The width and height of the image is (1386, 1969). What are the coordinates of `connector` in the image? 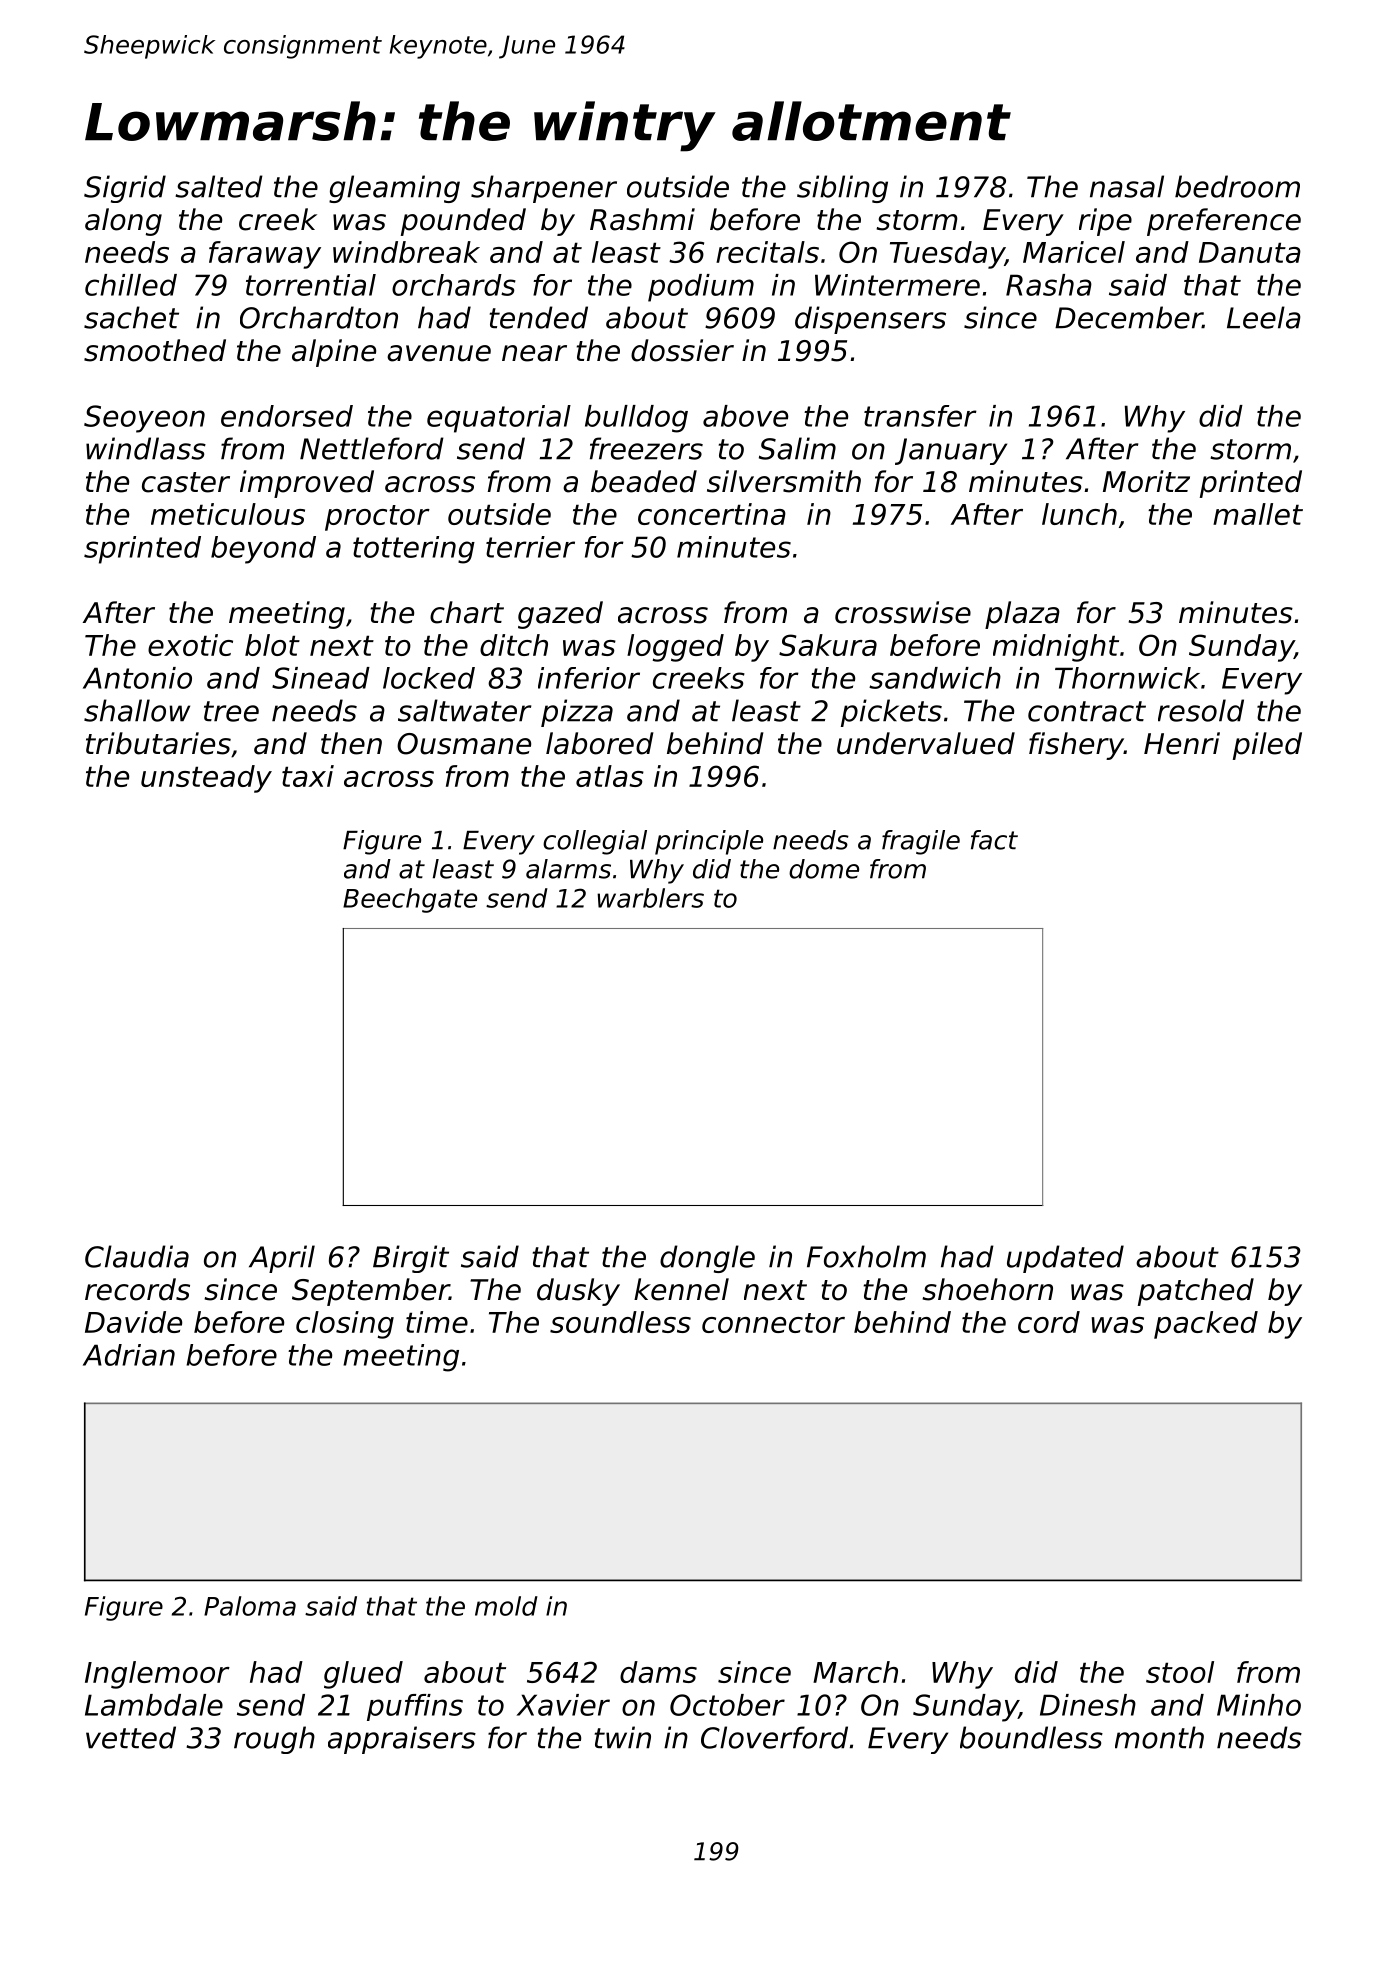 It's located at (773, 1323).
